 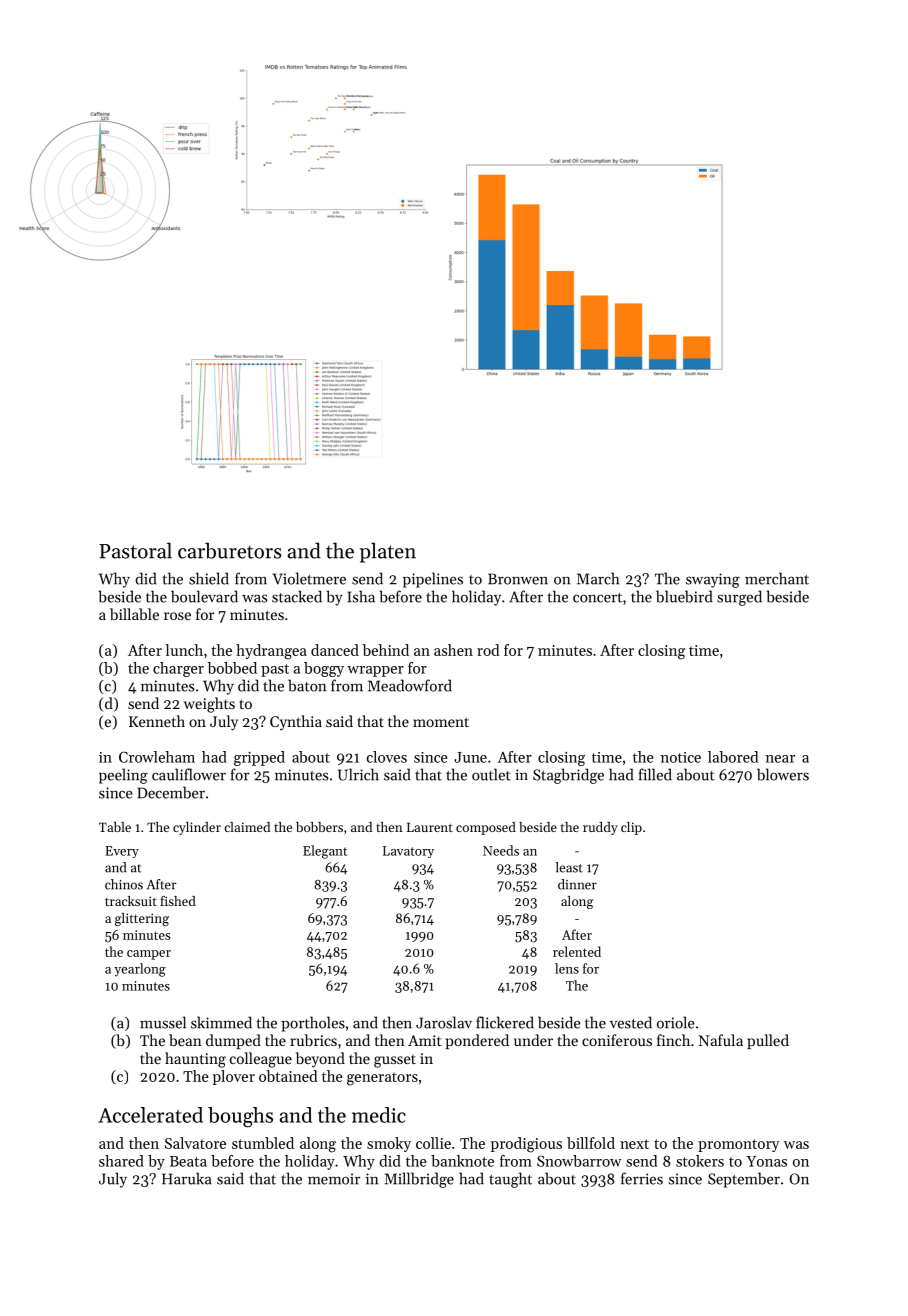 What do you see at coordinates (209, 578) in the document?
I see `shield` at bounding box center [209, 578].
